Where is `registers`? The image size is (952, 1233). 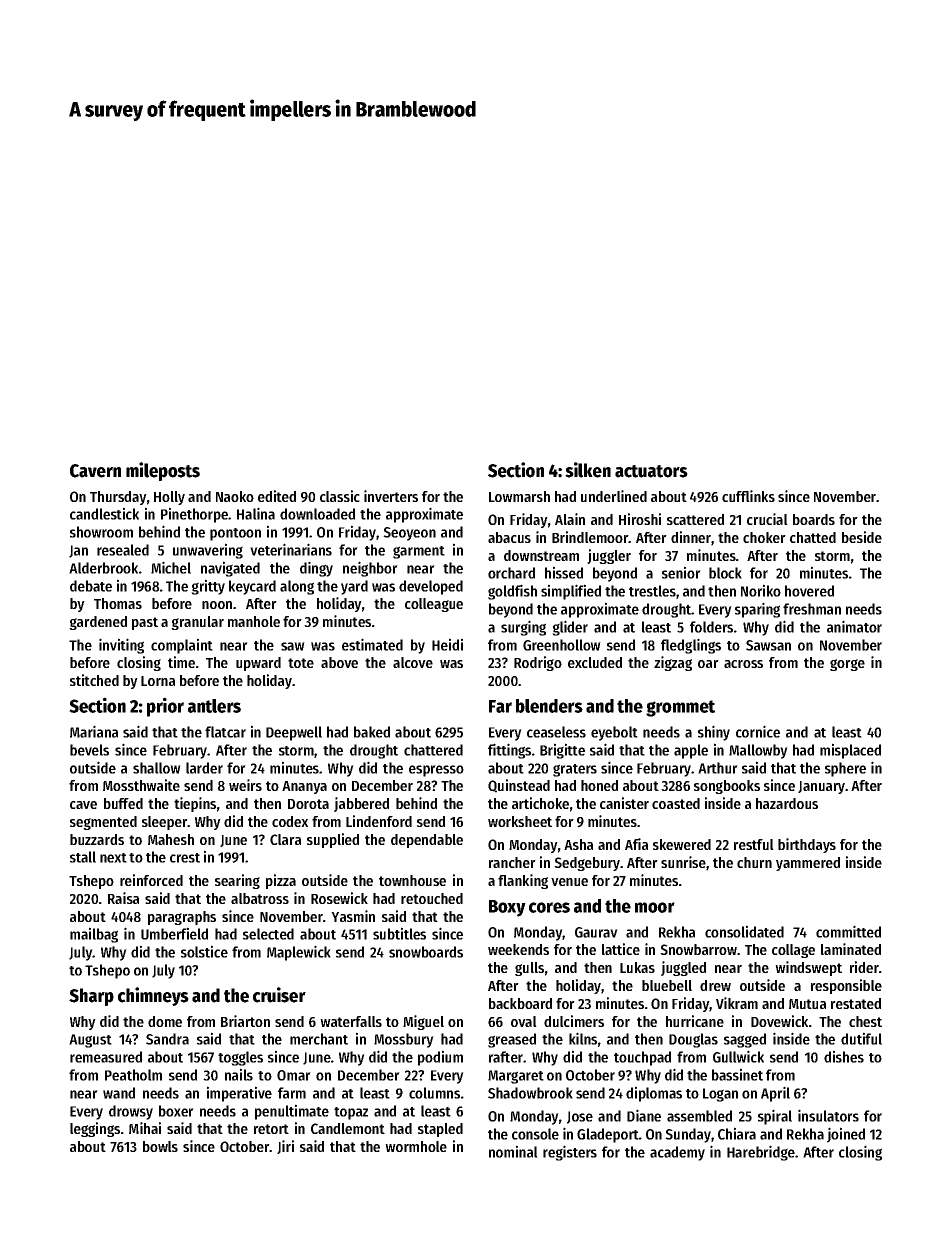
registers is located at coordinates (570, 1153).
